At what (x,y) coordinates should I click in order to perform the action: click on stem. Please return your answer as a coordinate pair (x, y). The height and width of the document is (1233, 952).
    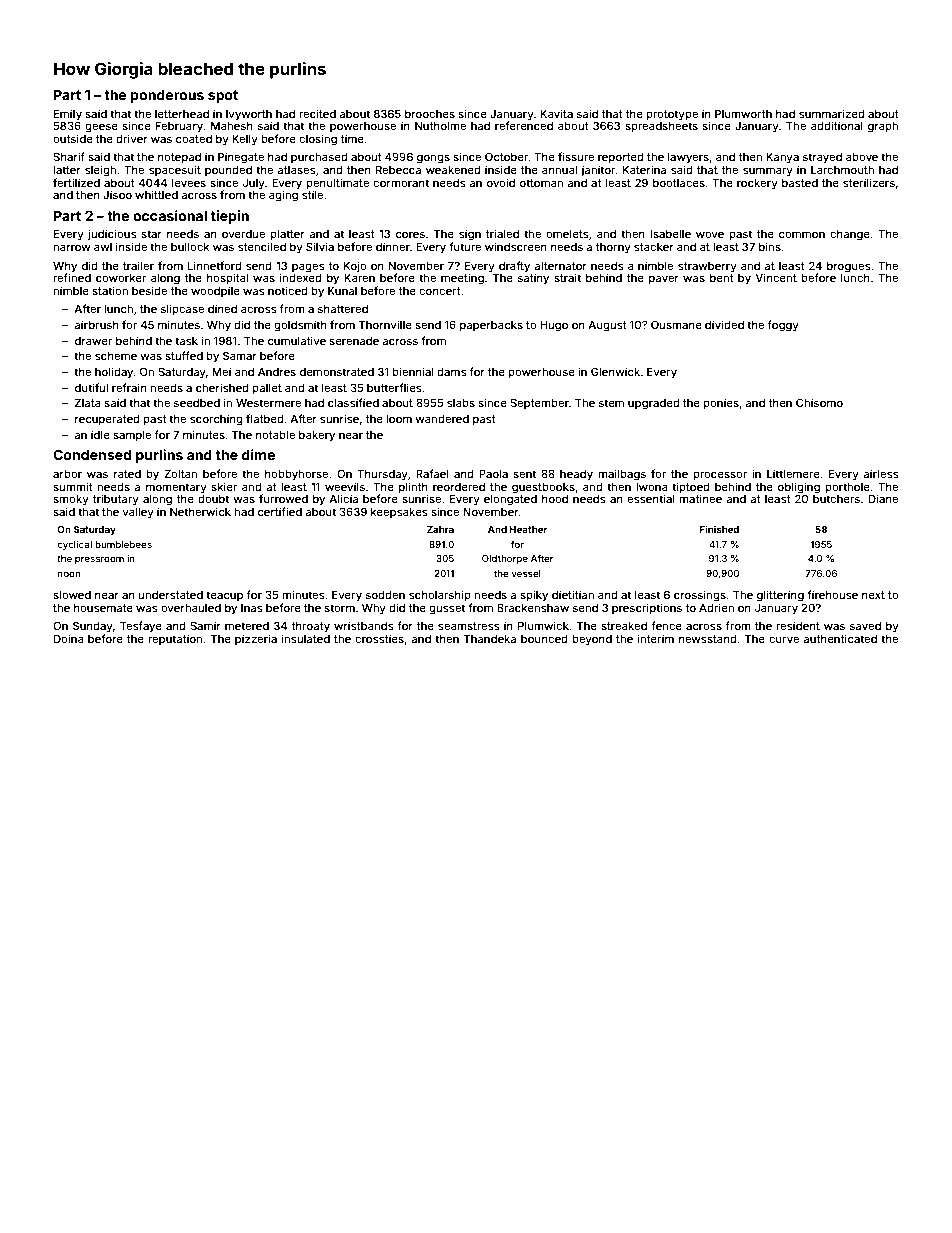
    Looking at the image, I should click on (611, 403).
